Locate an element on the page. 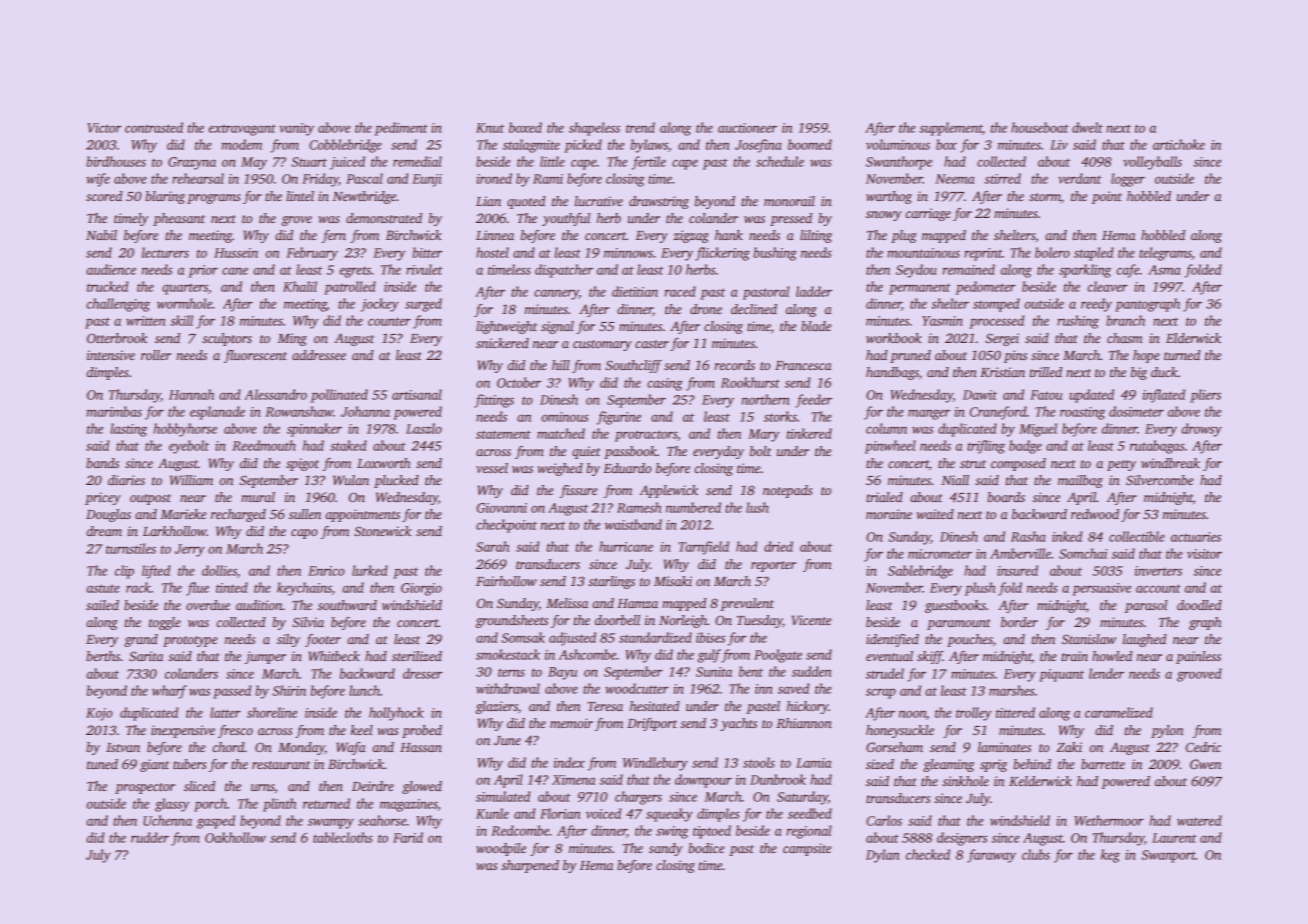 This document has height=924, width=1308. Hussein is located at coordinates (236, 253).
